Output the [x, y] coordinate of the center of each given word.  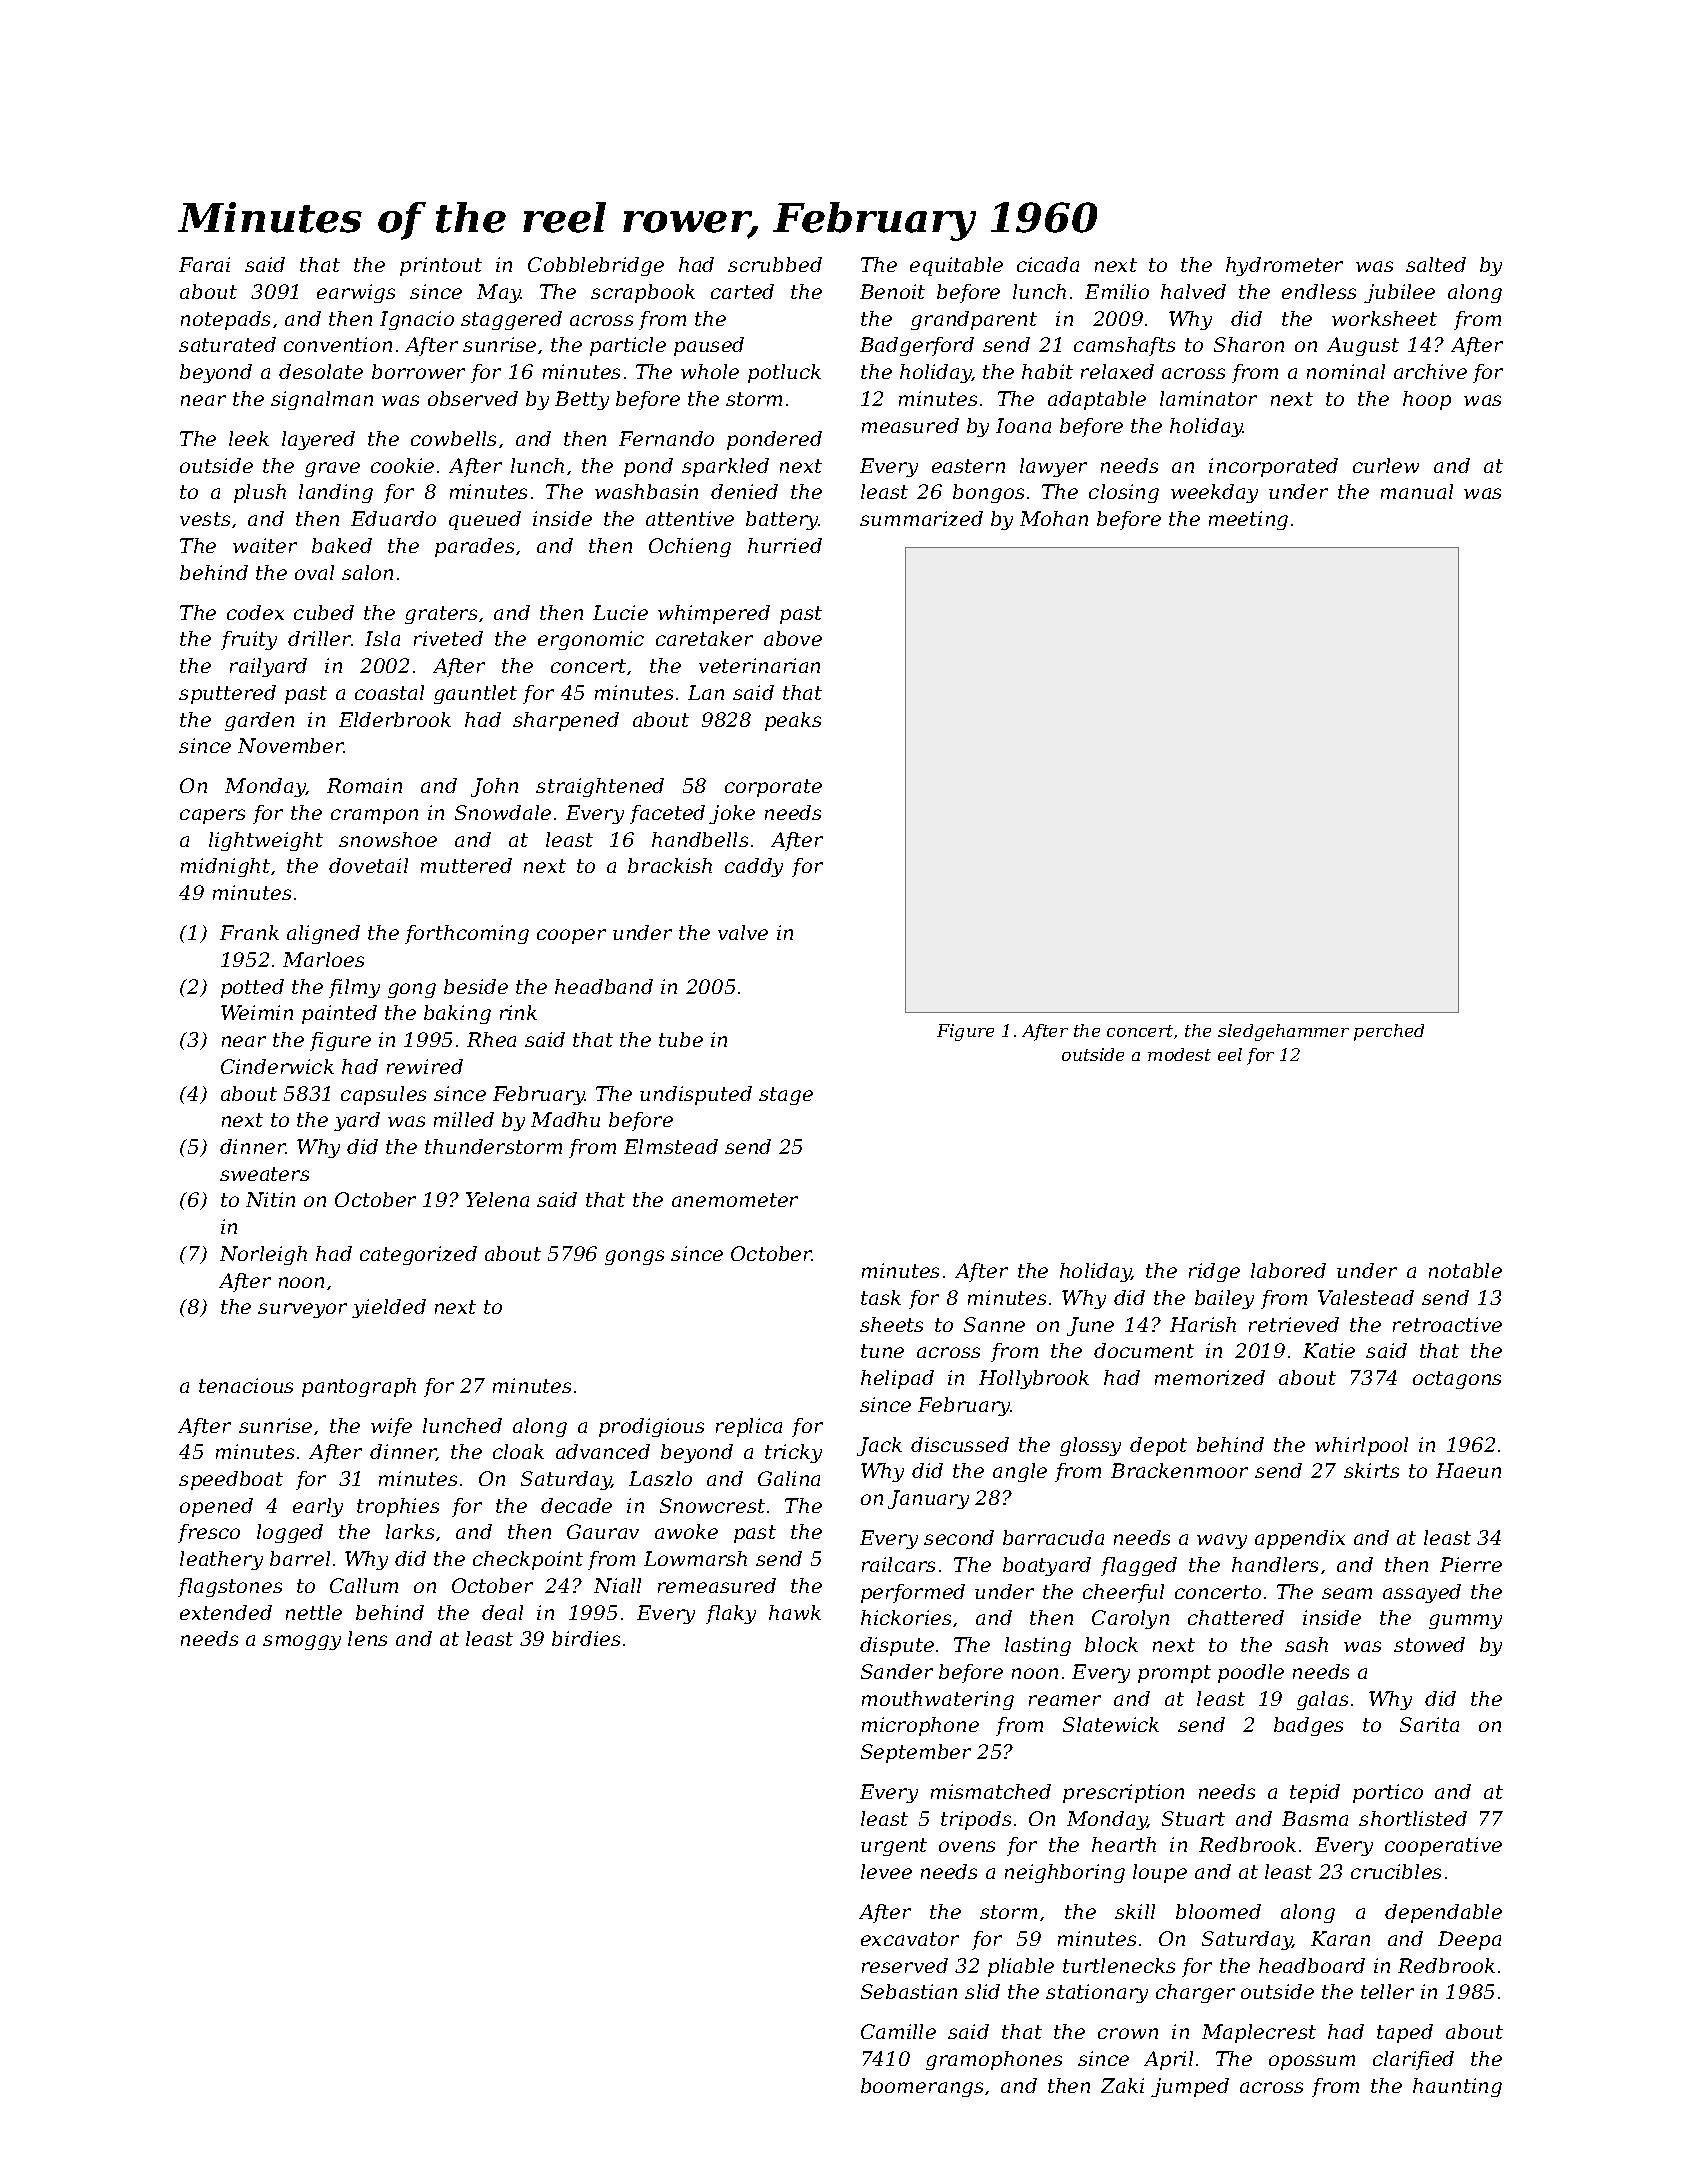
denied [744, 491]
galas [1322, 1700]
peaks [793, 721]
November [291, 745]
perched [1389, 1032]
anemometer [735, 1200]
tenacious [246, 1385]
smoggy [302, 1642]
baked [342, 545]
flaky [731, 1614]
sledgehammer [1283, 1032]
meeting [1248, 520]
